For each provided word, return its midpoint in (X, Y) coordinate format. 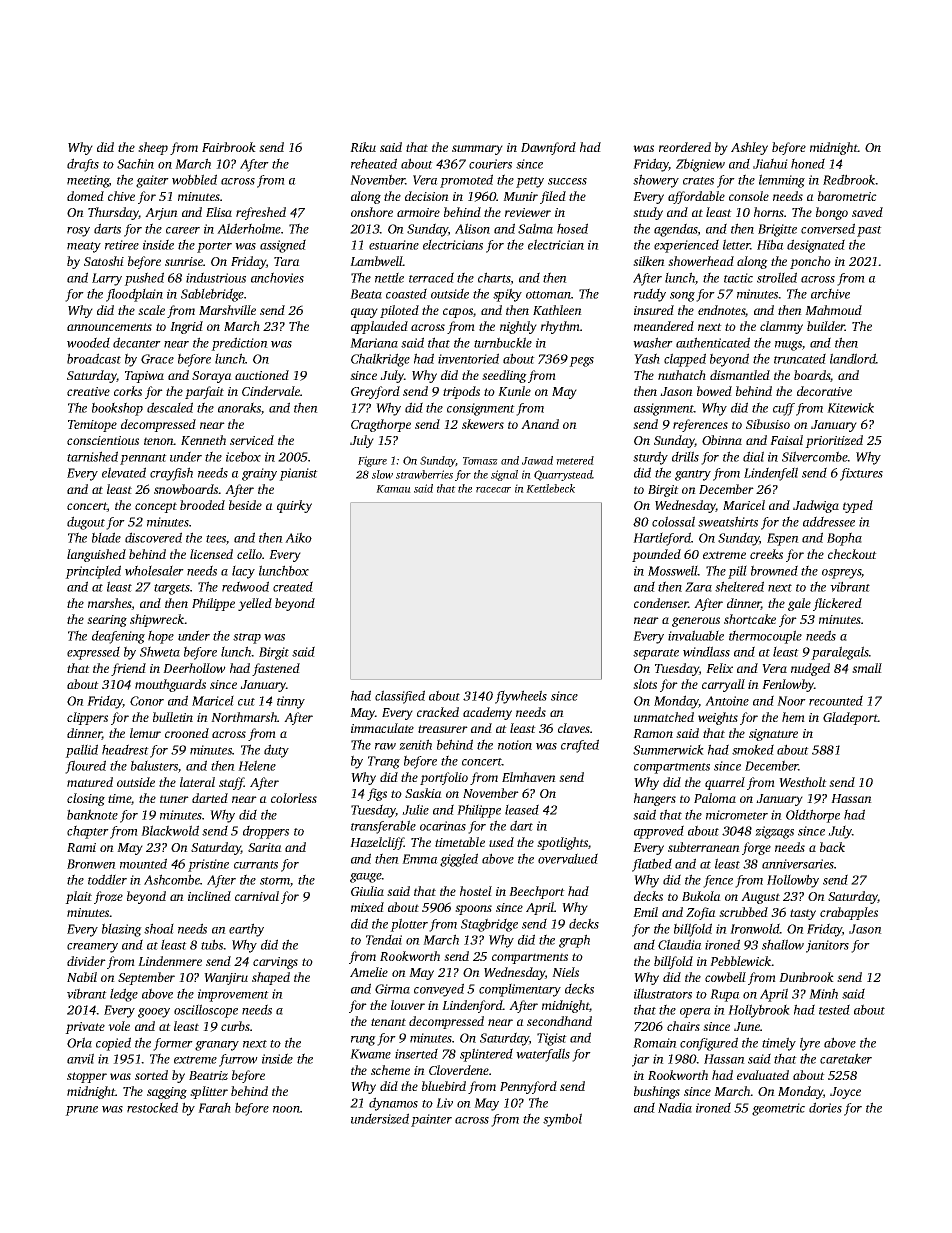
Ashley (749, 148)
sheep (153, 148)
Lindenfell (771, 474)
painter (431, 1120)
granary (217, 1046)
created (293, 586)
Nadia (675, 1107)
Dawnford (548, 148)
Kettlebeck (550, 488)
